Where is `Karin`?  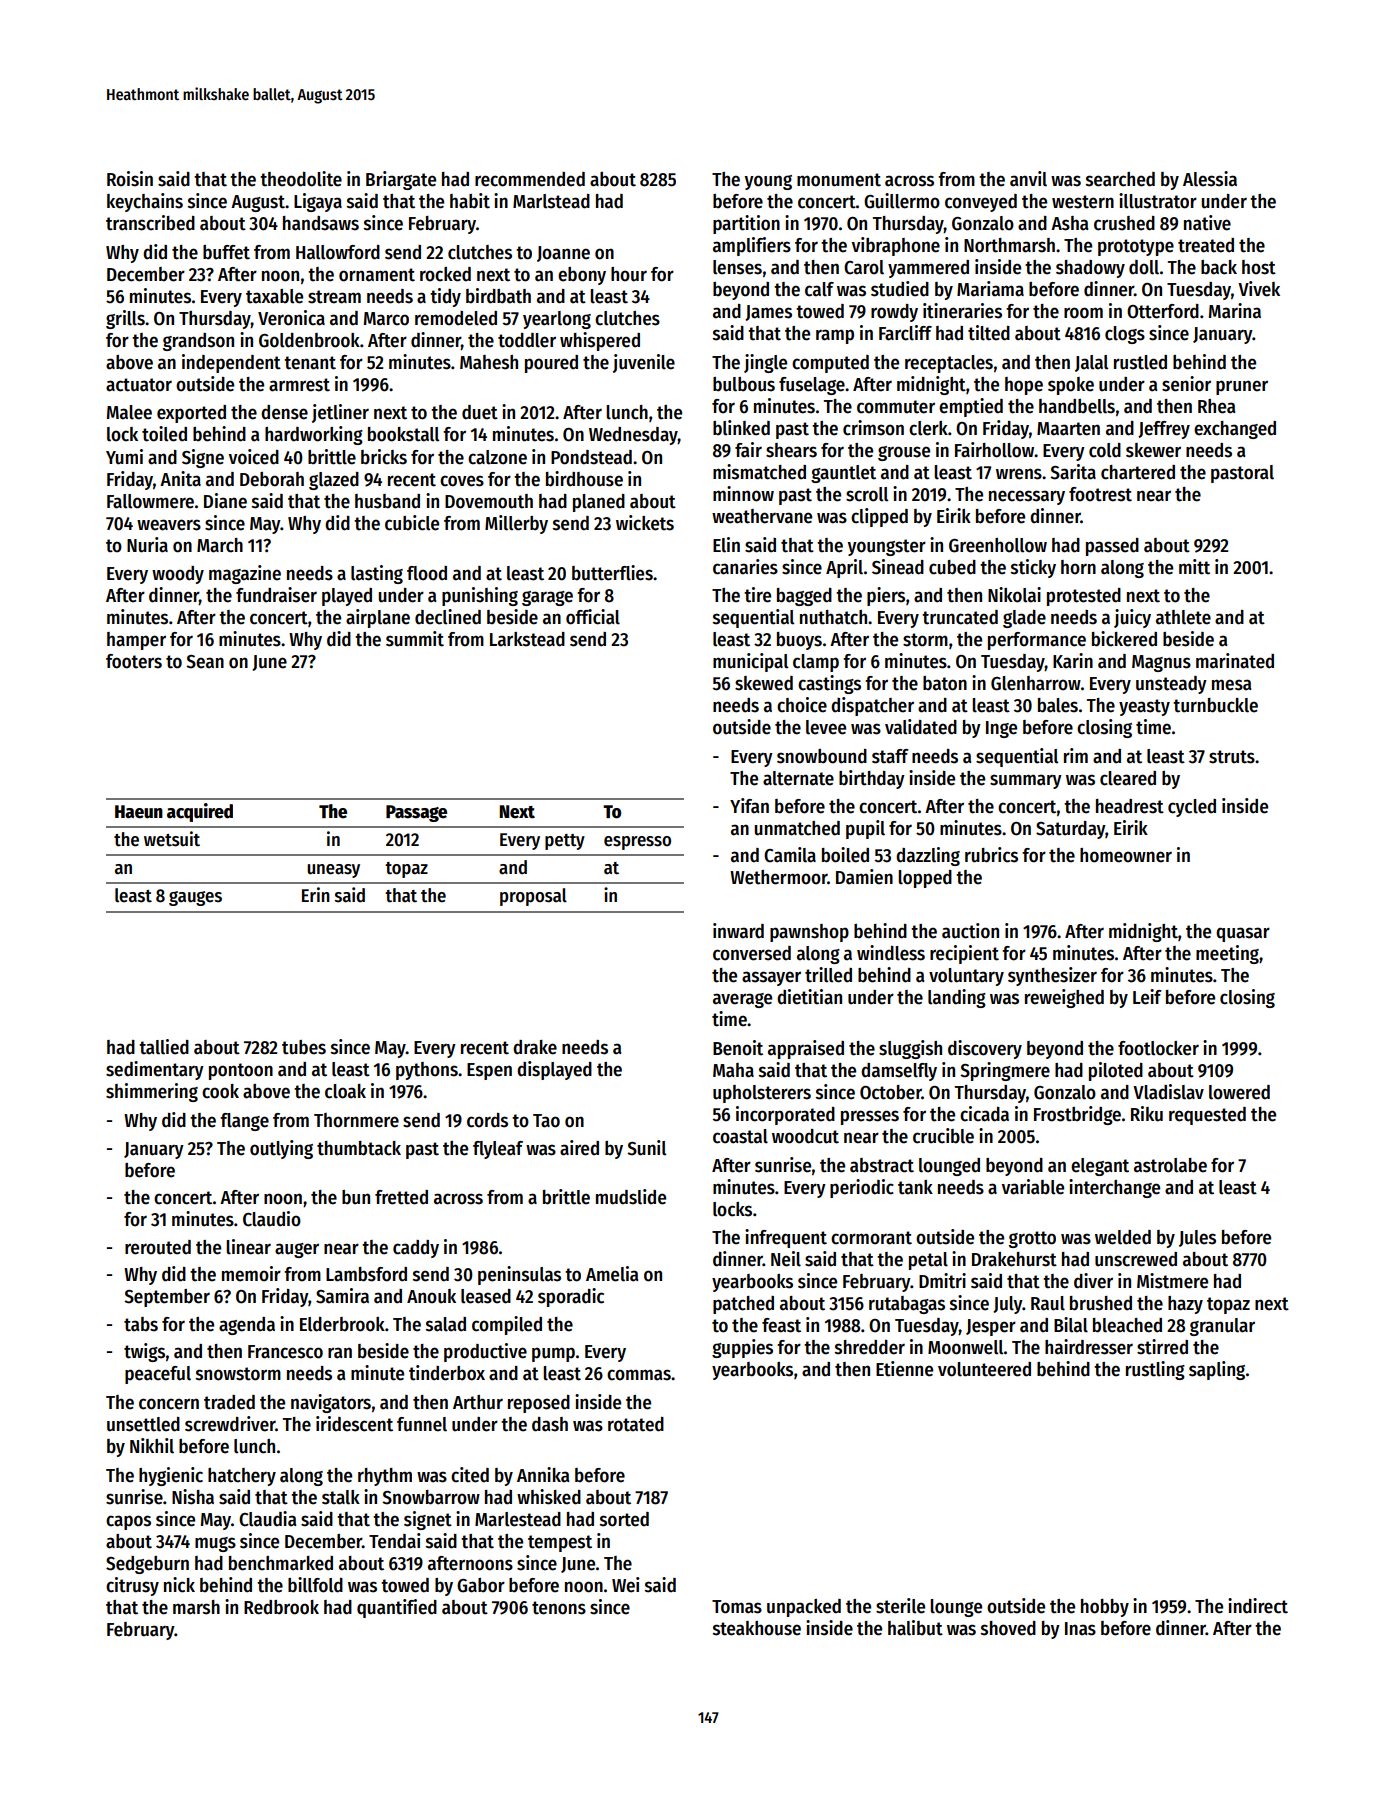
Karin is located at coordinates (1073, 661).
